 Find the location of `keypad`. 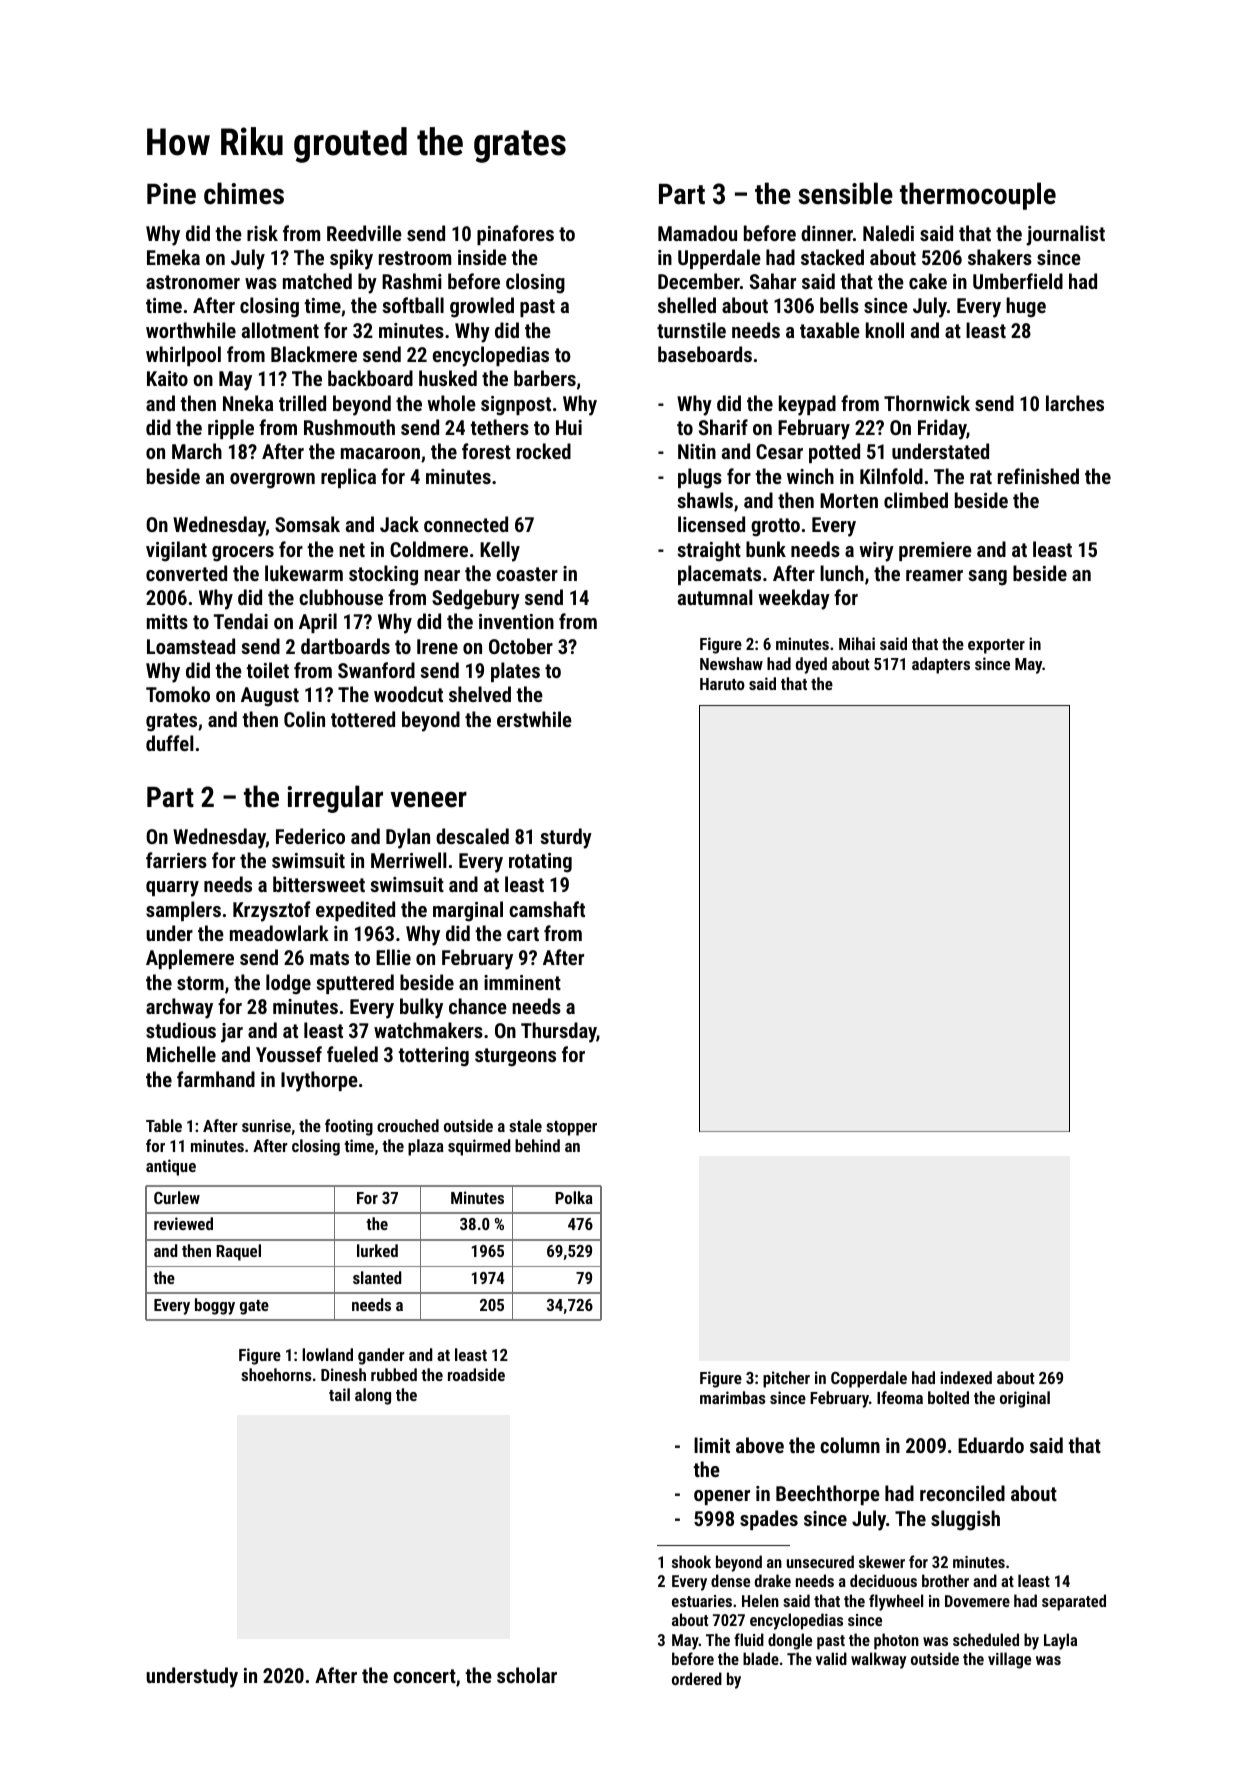

keypad is located at coordinates (807, 405).
